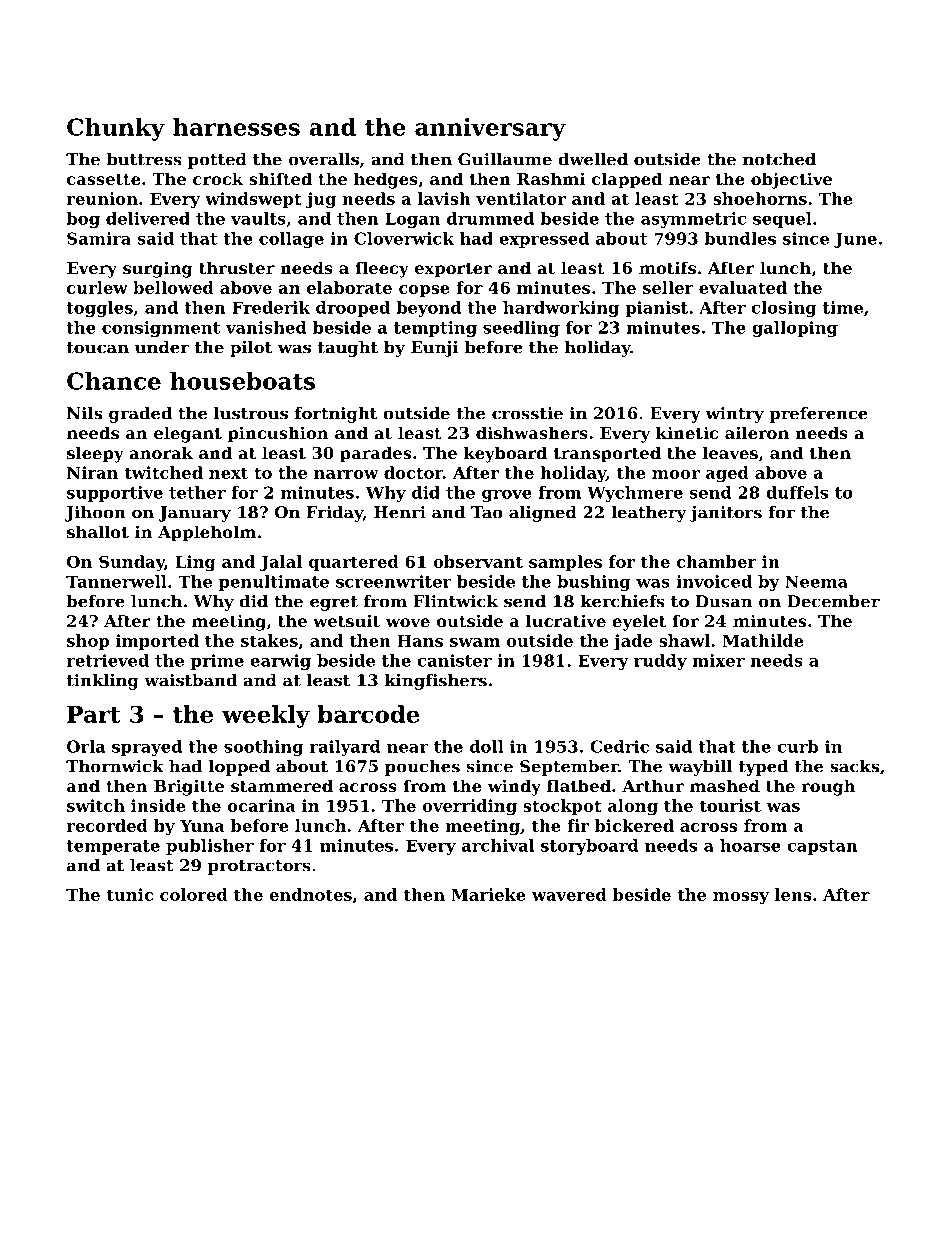 The width and height of the page is (952, 1233). Describe the element at coordinates (190, 680) in the page. I see `waistband` at that location.
